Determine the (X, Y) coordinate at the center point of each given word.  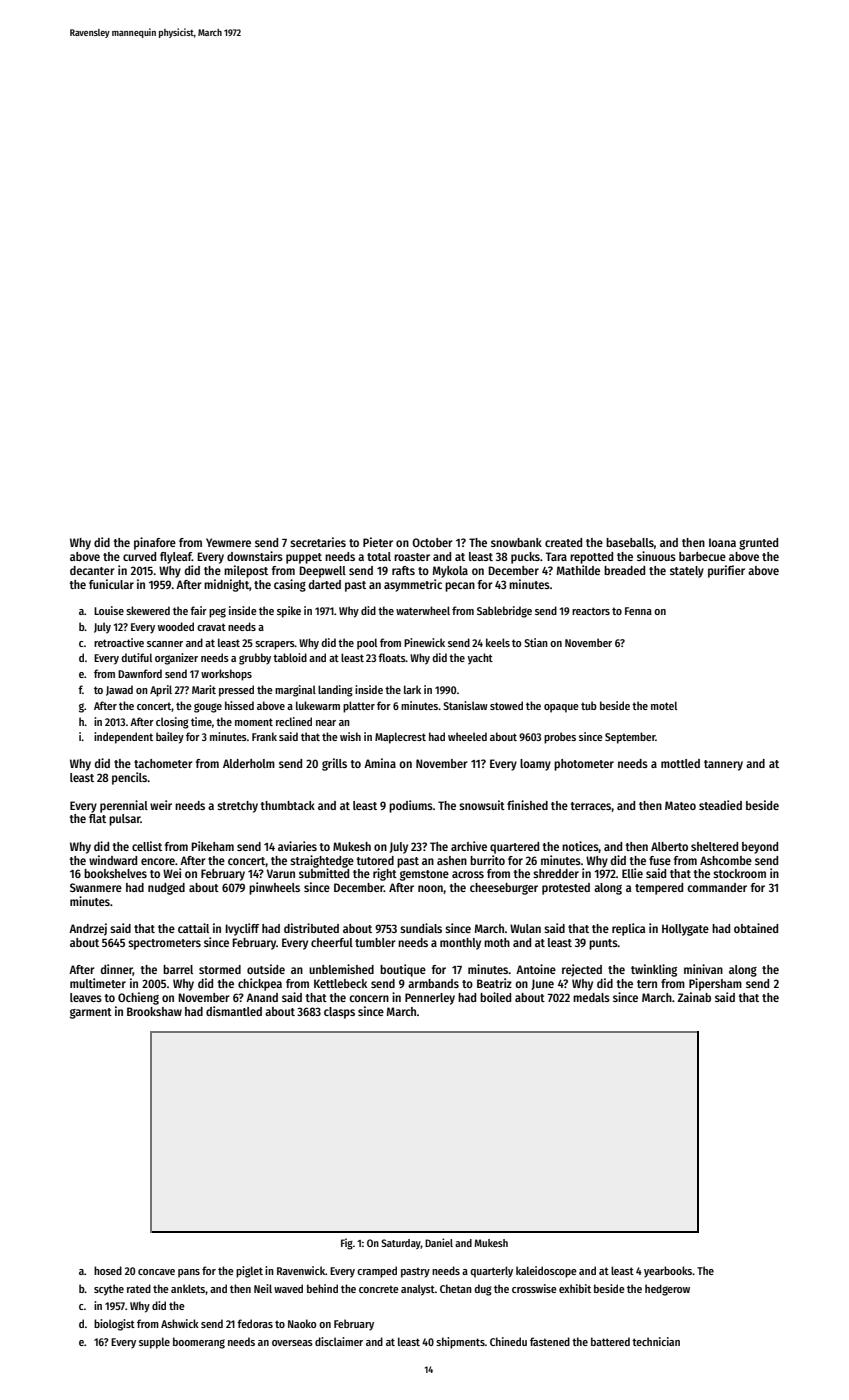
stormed (220, 969)
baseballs (630, 542)
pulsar (124, 820)
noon (430, 888)
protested (566, 889)
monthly (460, 944)
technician (656, 1341)
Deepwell (322, 572)
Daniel (439, 1242)
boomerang (199, 1343)
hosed (108, 1270)
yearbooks (668, 1272)
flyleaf (176, 558)
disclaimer (339, 1341)
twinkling (654, 970)
